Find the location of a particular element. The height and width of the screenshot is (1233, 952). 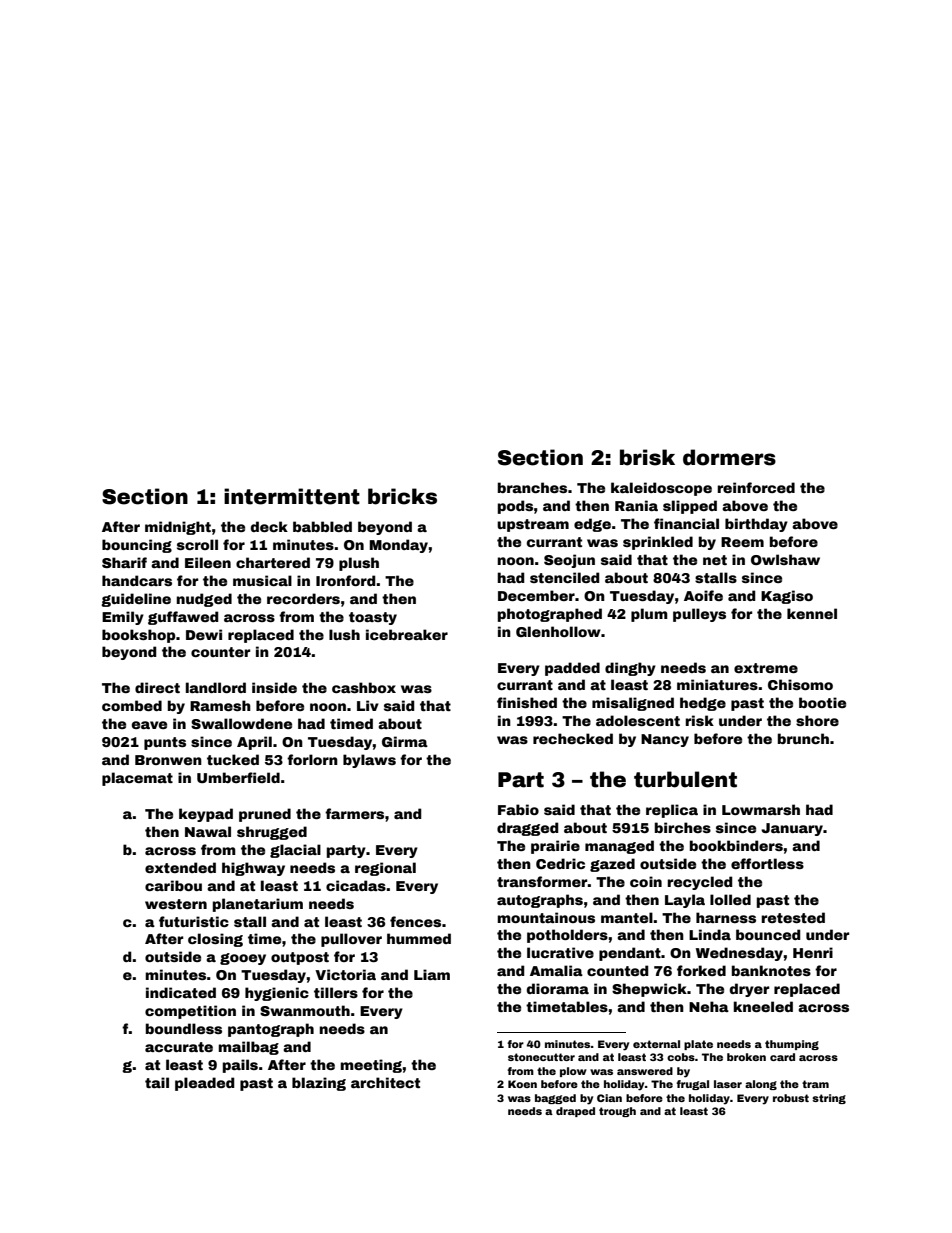

midnight is located at coordinates (178, 528).
